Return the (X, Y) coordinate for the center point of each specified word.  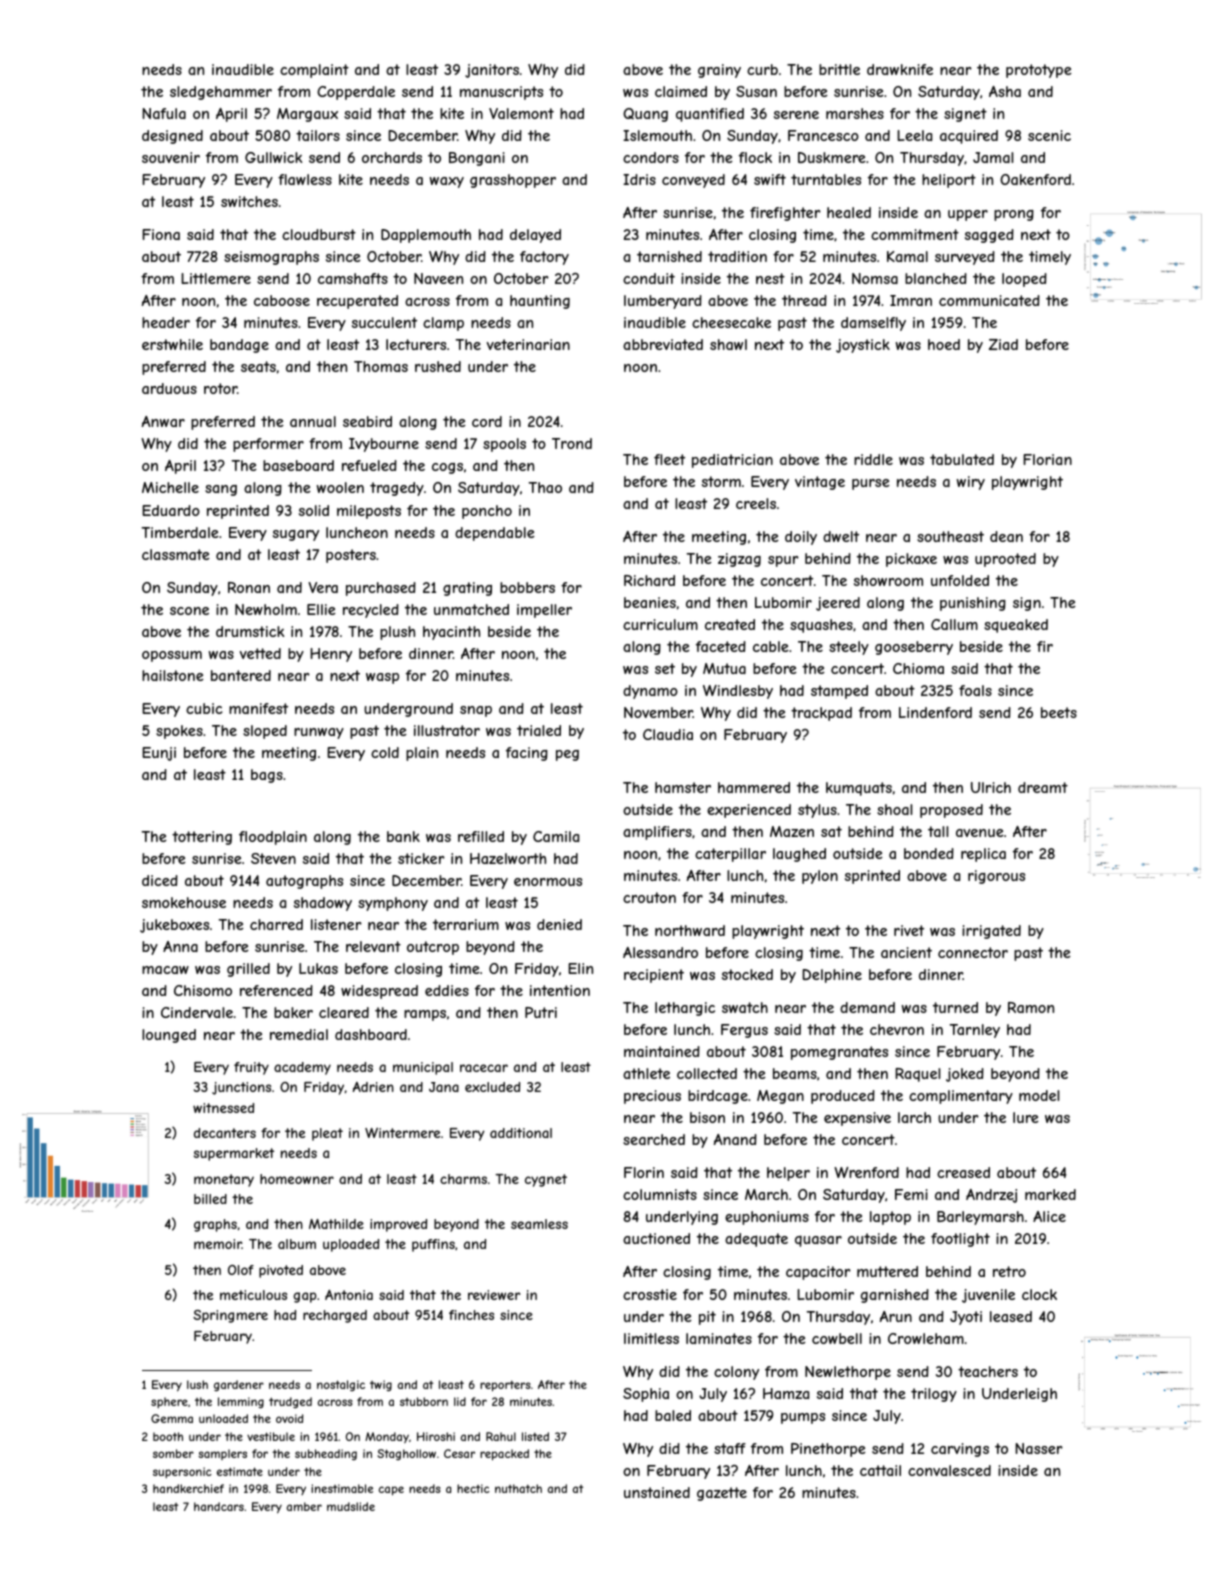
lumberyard (663, 302)
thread (804, 300)
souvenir (171, 157)
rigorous (996, 877)
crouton (649, 897)
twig (381, 1385)
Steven (273, 858)
